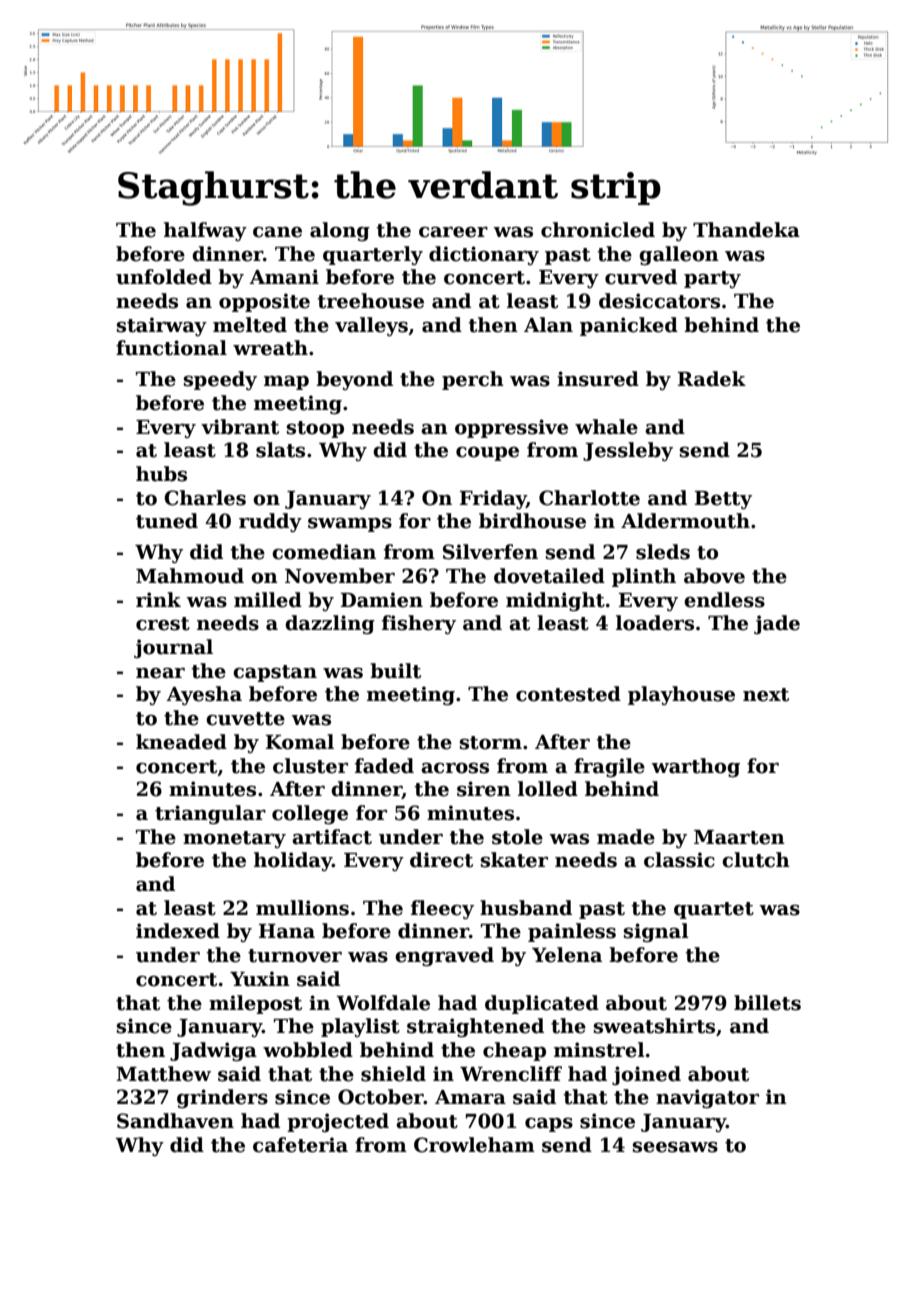  Describe the element at coordinates (548, 325) in the image. I see `Alan` at that location.
